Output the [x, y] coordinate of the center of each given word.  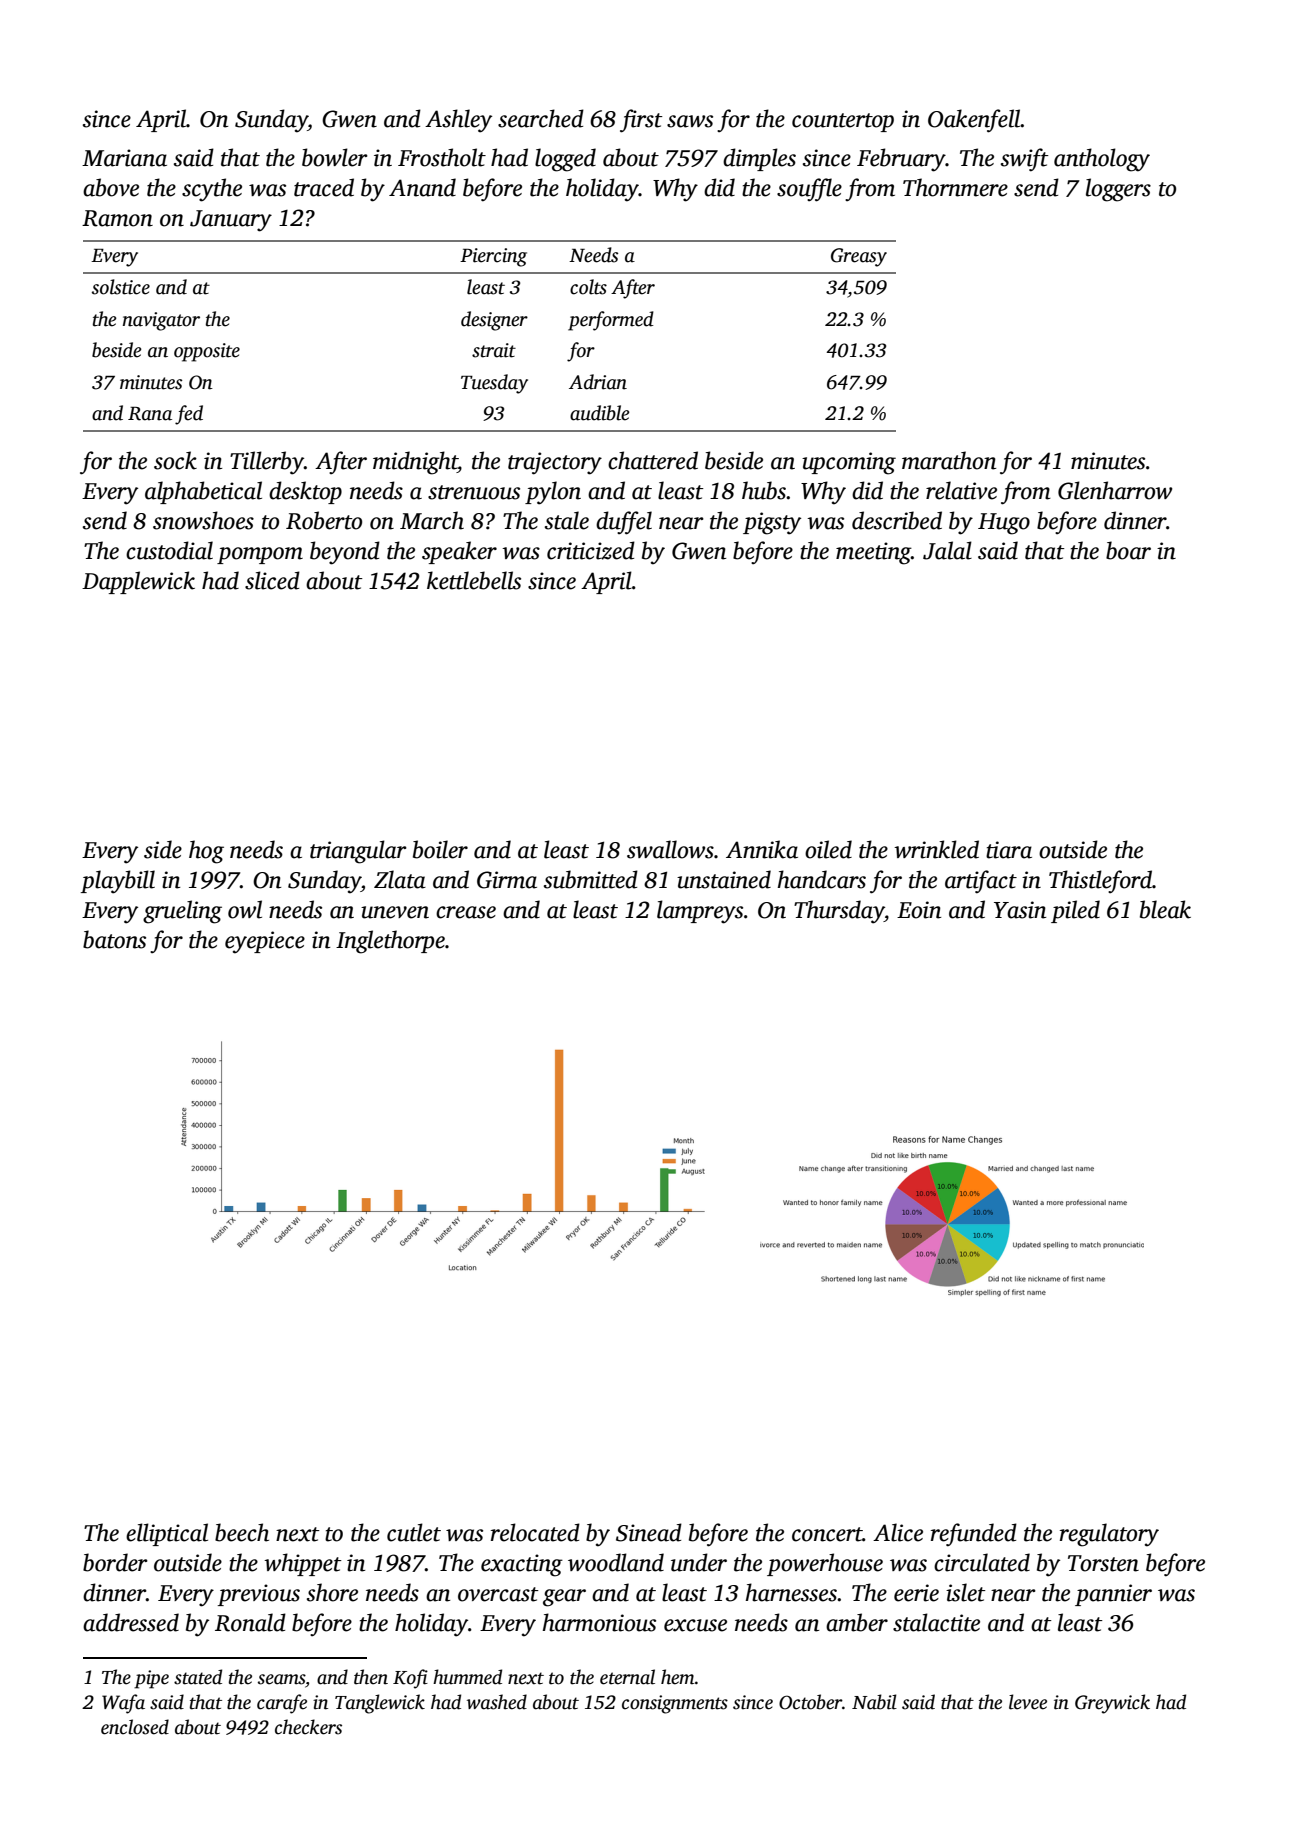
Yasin [1020, 910]
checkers [308, 1727]
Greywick [1112, 1704]
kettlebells [474, 580]
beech [242, 1532]
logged [565, 160]
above [111, 187]
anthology [1102, 160]
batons [114, 939]
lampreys [700, 912]
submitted [591, 879]
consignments [675, 1704]
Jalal [947, 550]
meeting [873, 553]
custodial [169, 550]
